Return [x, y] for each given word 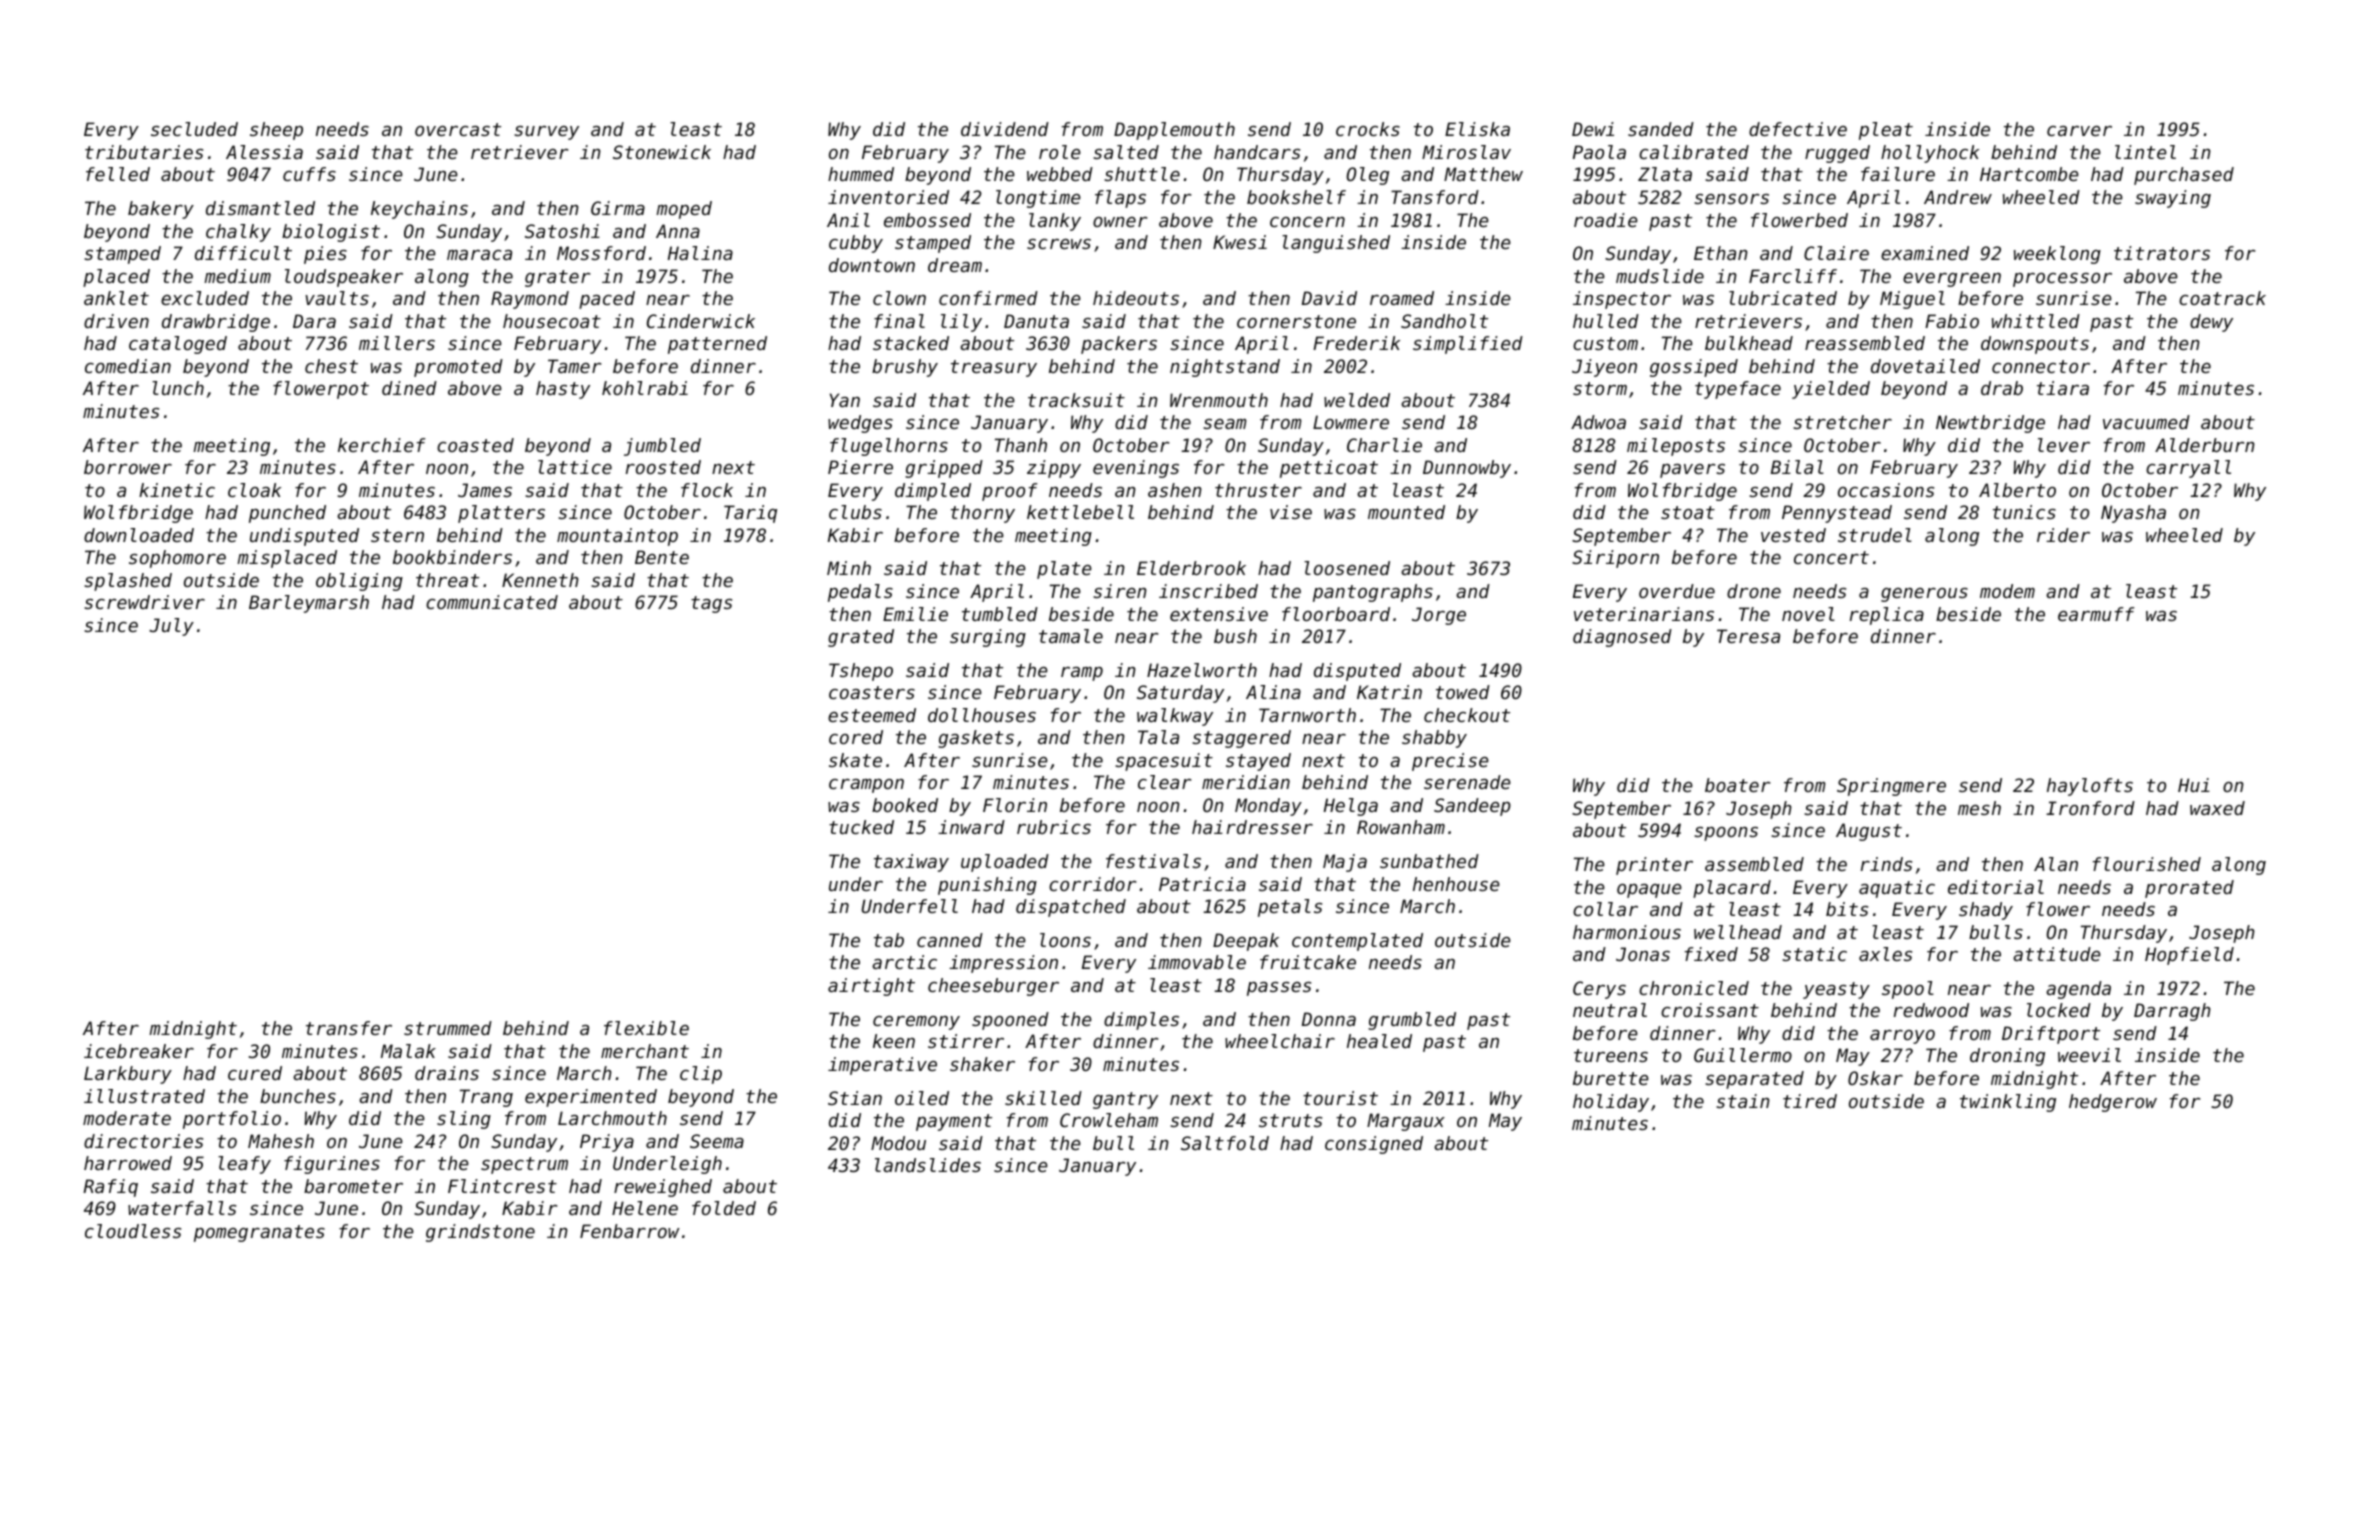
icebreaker [139, 1051]
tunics [2024, 512]
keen [894, 1041]
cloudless [133, 1231]
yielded [1831, 390]
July [171, 627]
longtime [1038, 199]
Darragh [2172, 1012]
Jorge [1439, 616]
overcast [458, 129]
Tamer [575, 366]
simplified [1468, 345]
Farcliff [1793, 276]
